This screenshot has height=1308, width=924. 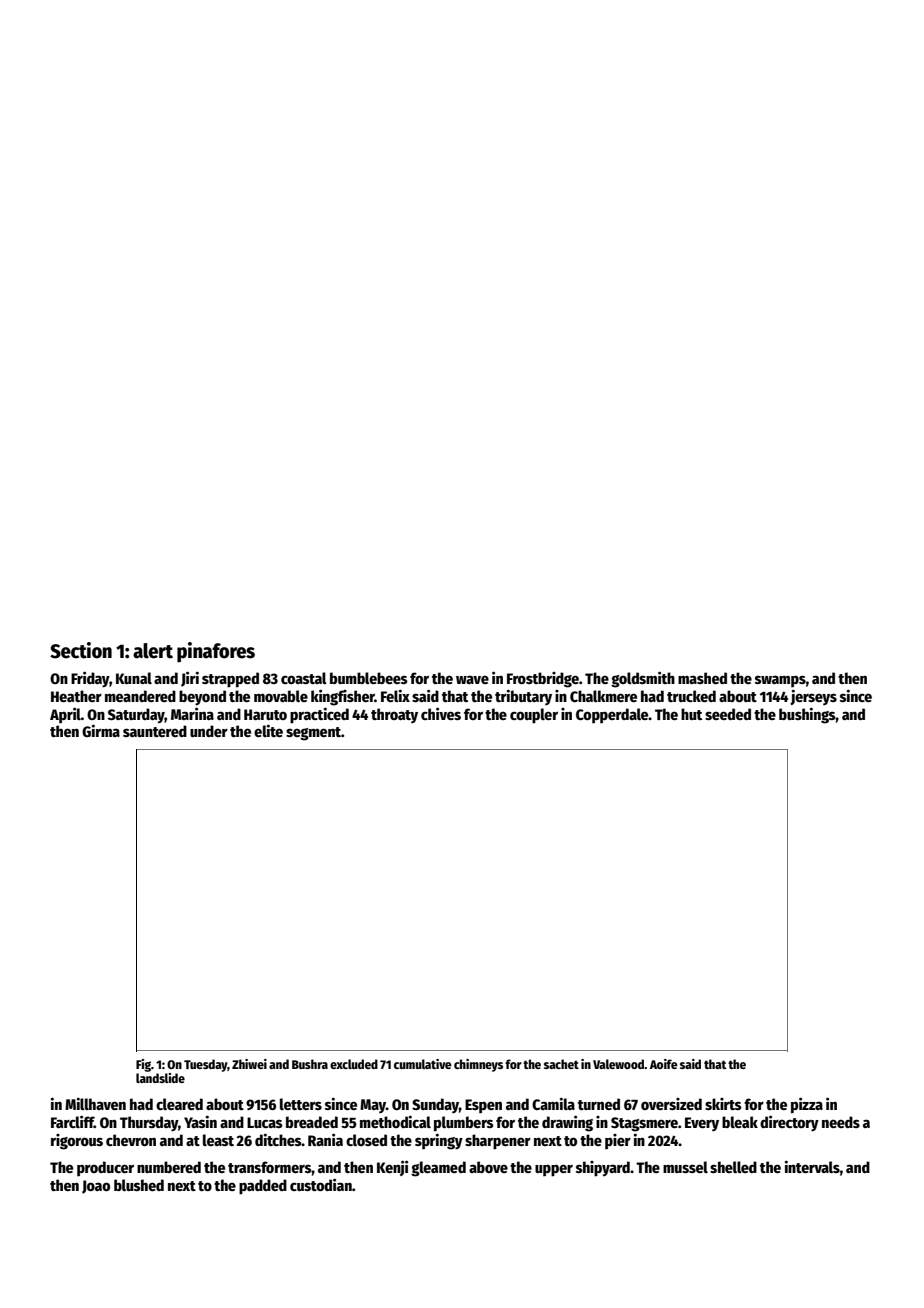 What do you see at coordinates (96, 1187) in the screenshot?
I see `Joao` at bounding box center [96, 1187].
